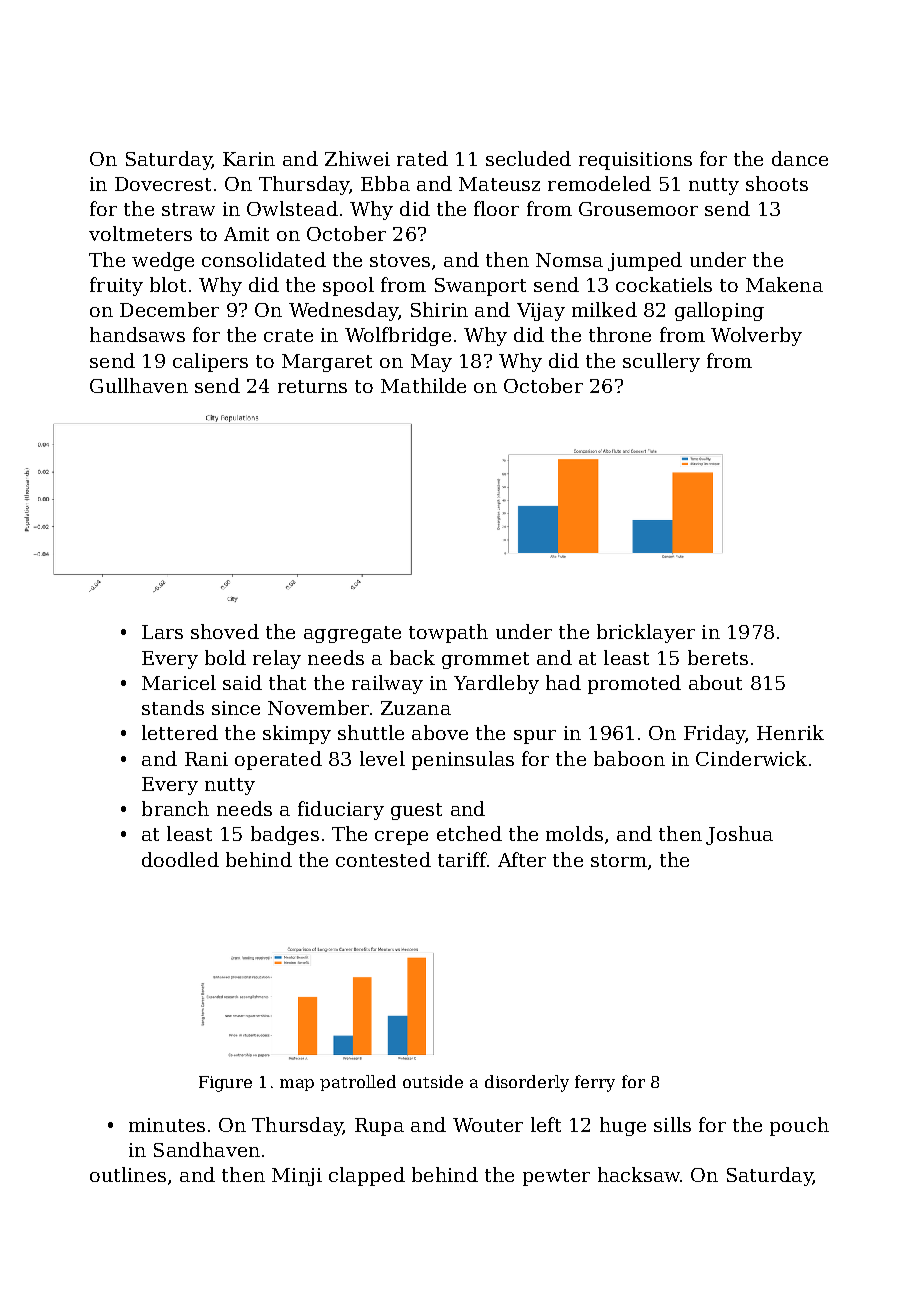 The image size is (924, 1311). What do you see at coordinates (180, 859) in the page?
I see `doodled` at bounding box center [180, 859].
